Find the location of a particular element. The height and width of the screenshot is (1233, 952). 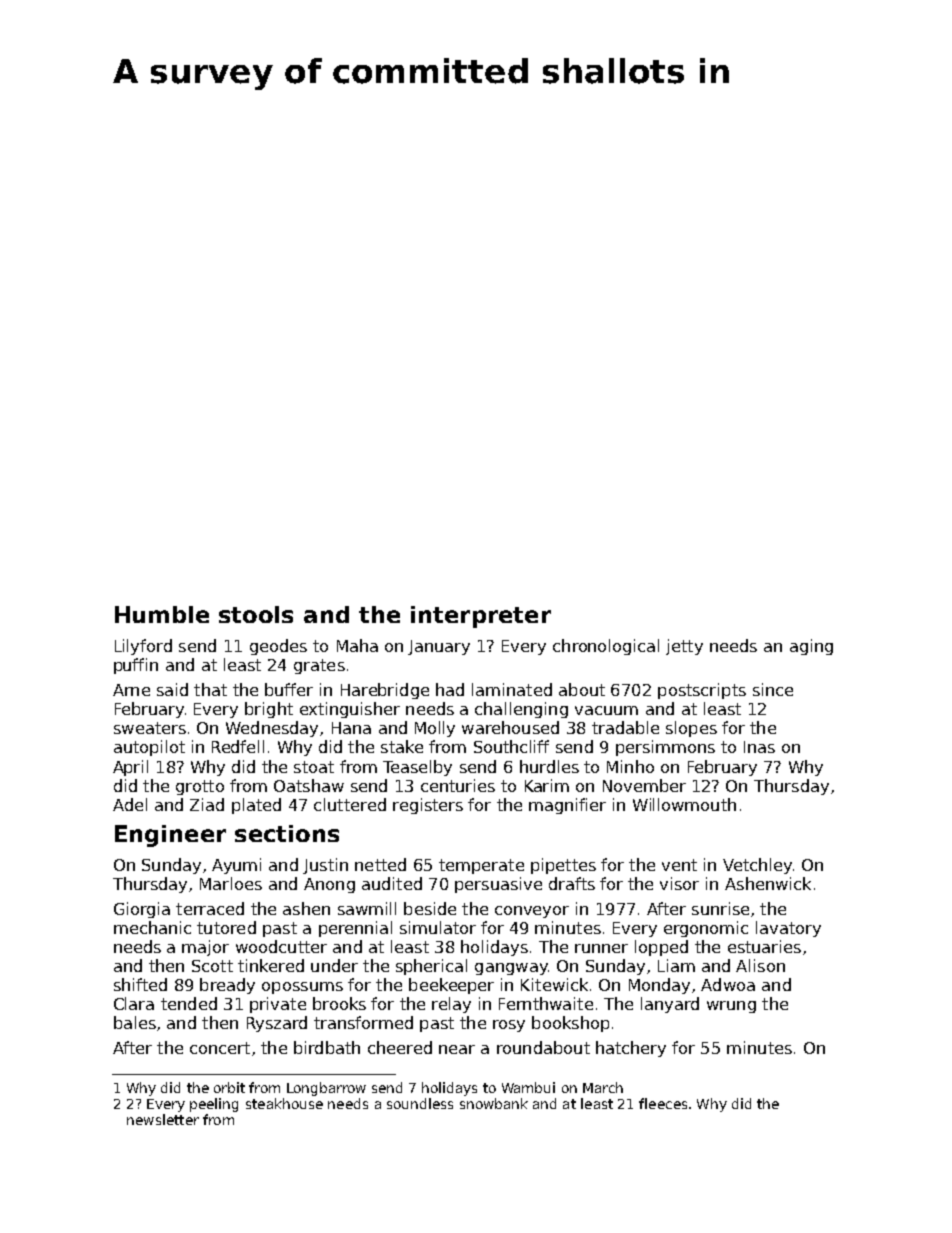

snowbank is located at coordinates (494, 1103).
